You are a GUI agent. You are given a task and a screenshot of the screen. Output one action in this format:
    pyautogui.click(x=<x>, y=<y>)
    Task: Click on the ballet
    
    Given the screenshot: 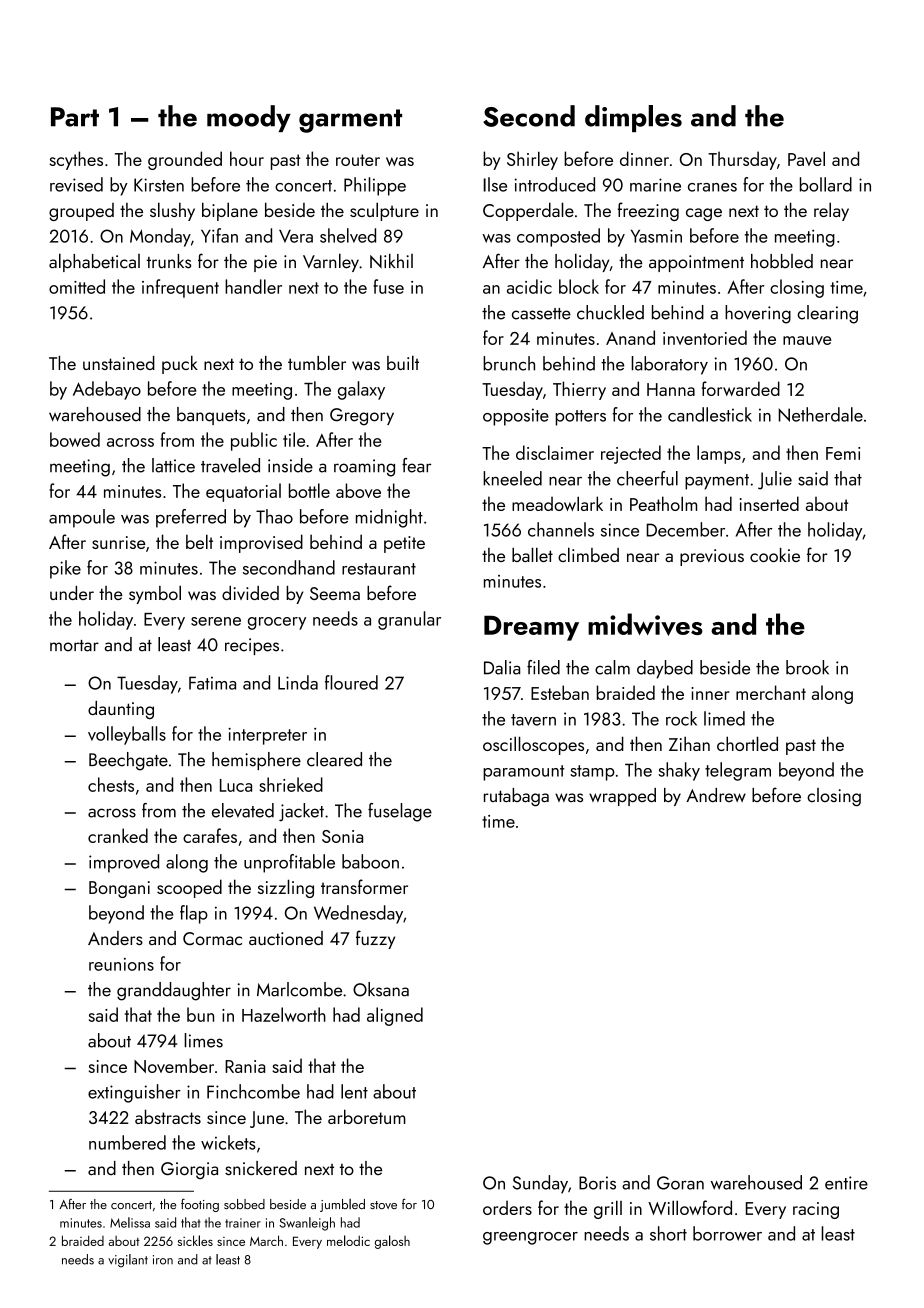 What is the action you would take?
    pyautogui.click(x=532, y=554)
